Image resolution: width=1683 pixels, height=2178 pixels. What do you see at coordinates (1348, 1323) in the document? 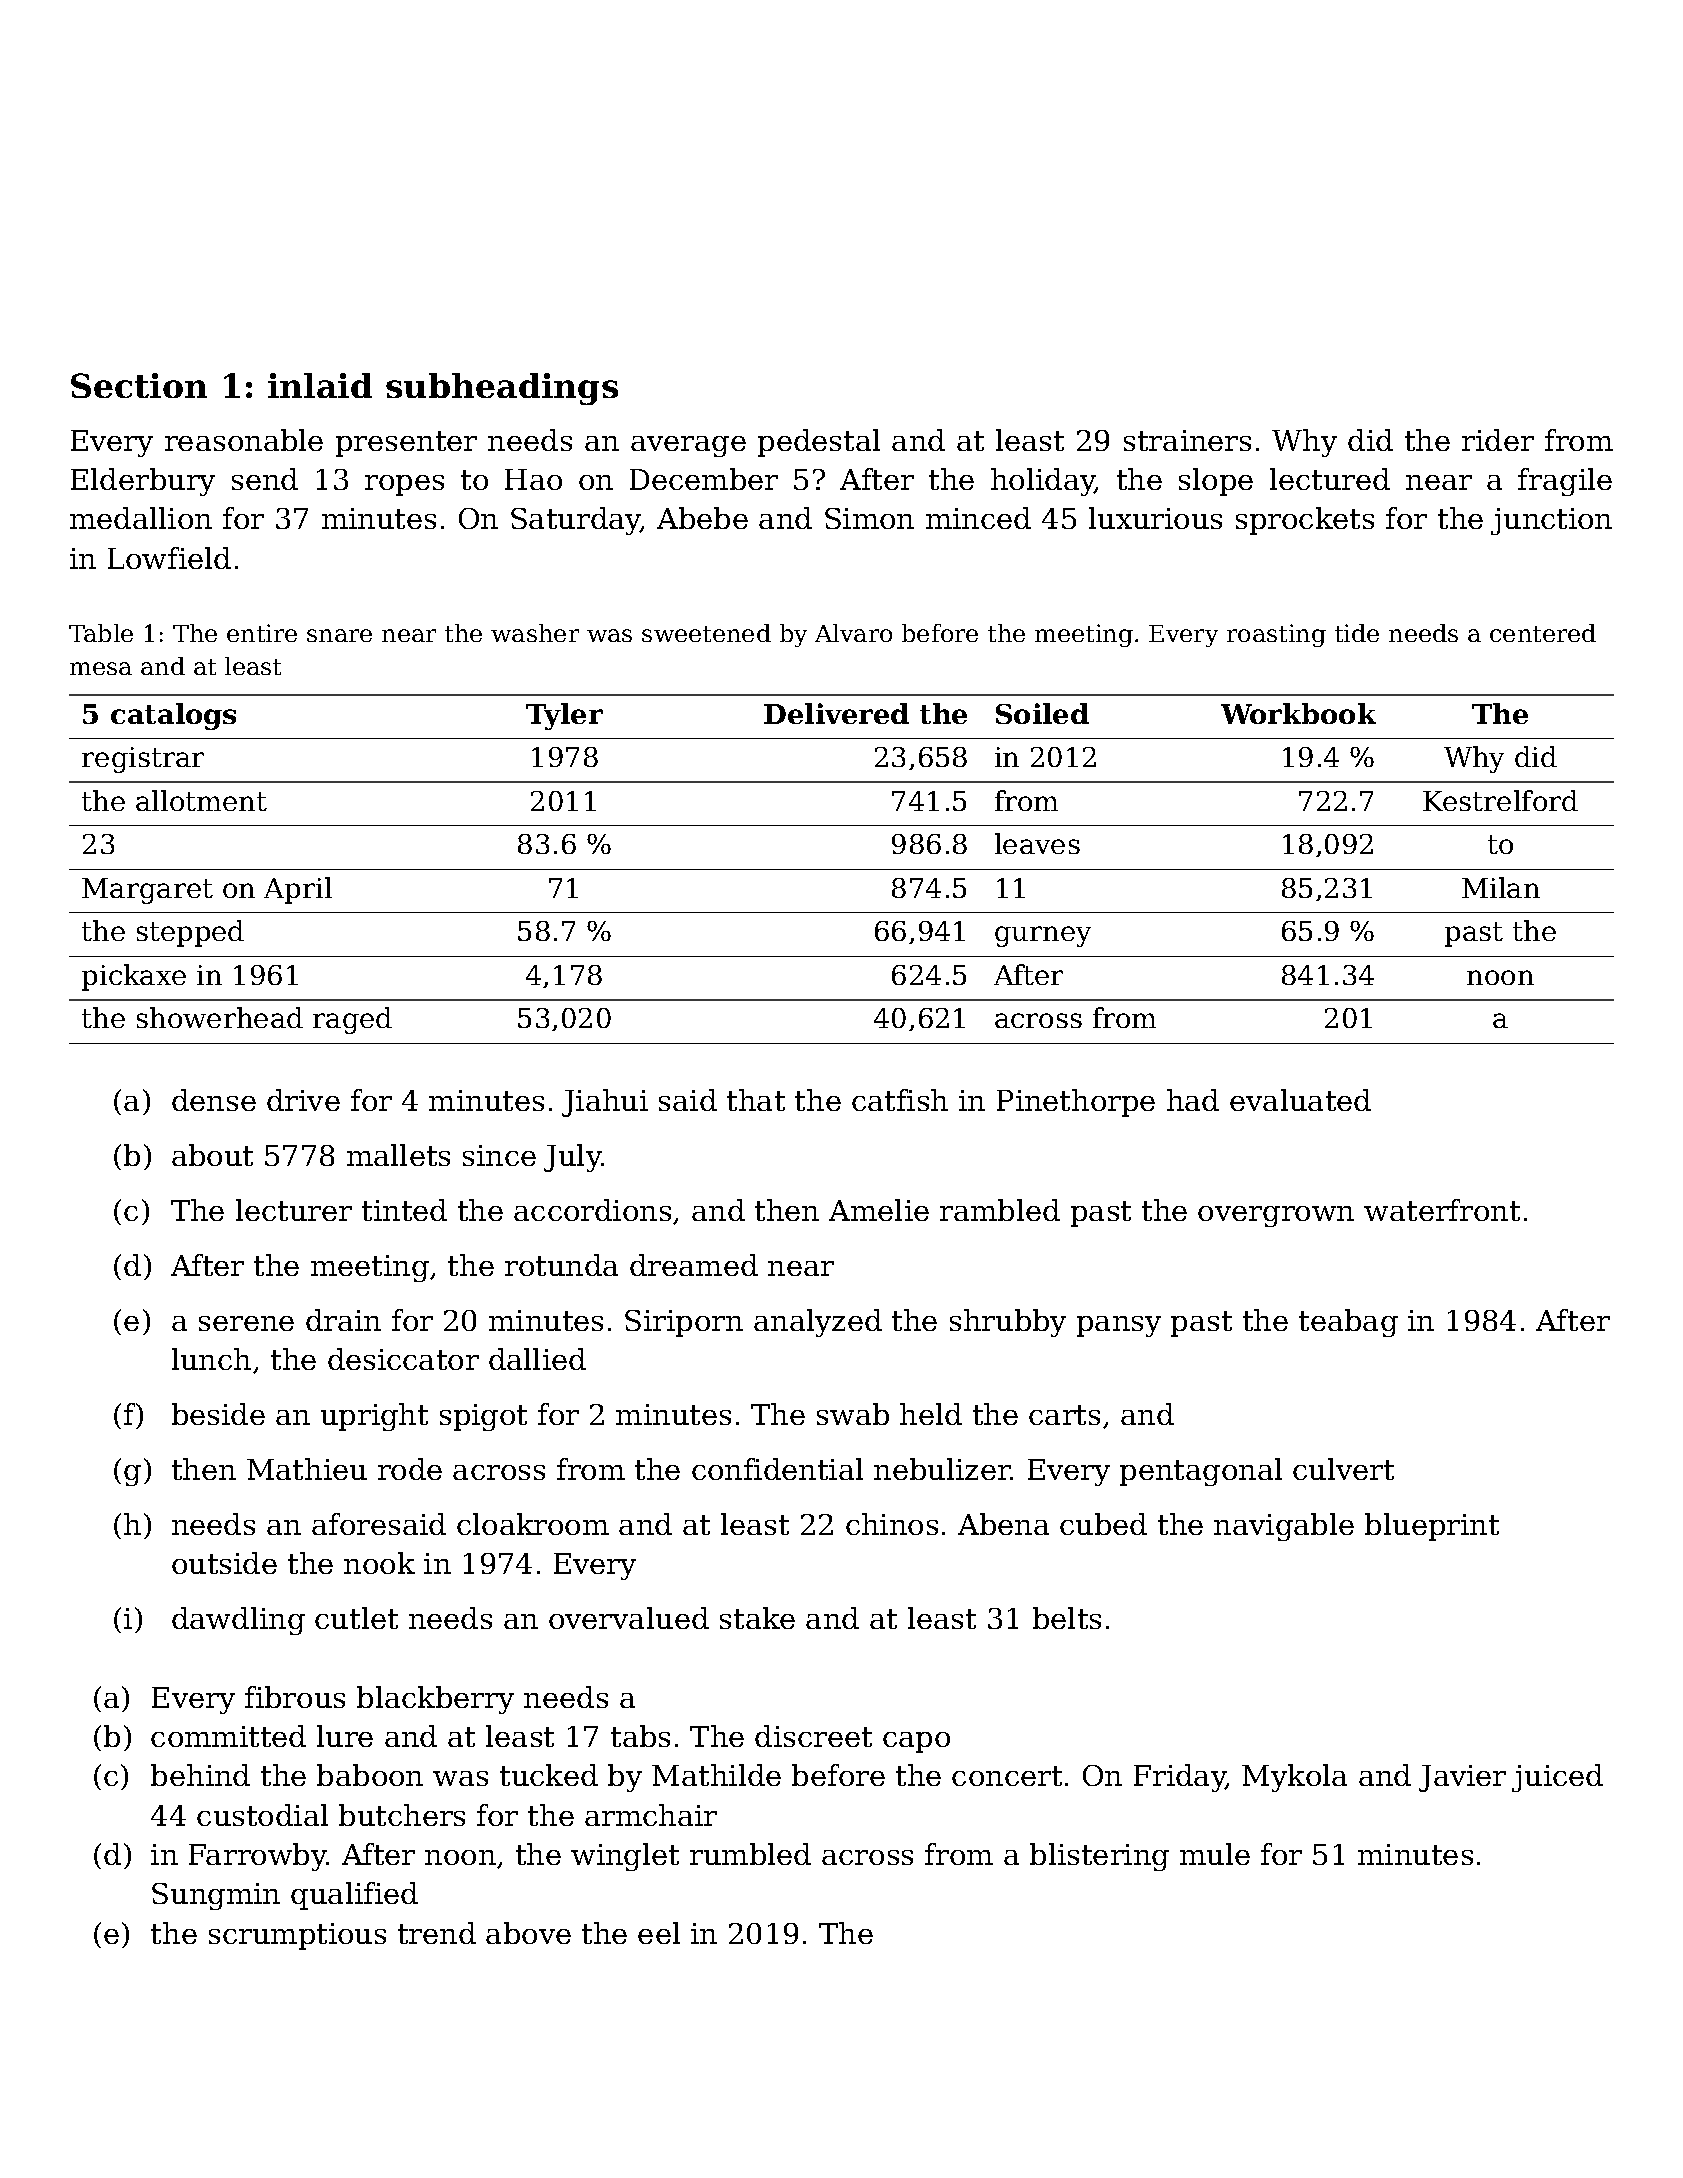
I see `teabag` at bounding box center [1348, 1323].
